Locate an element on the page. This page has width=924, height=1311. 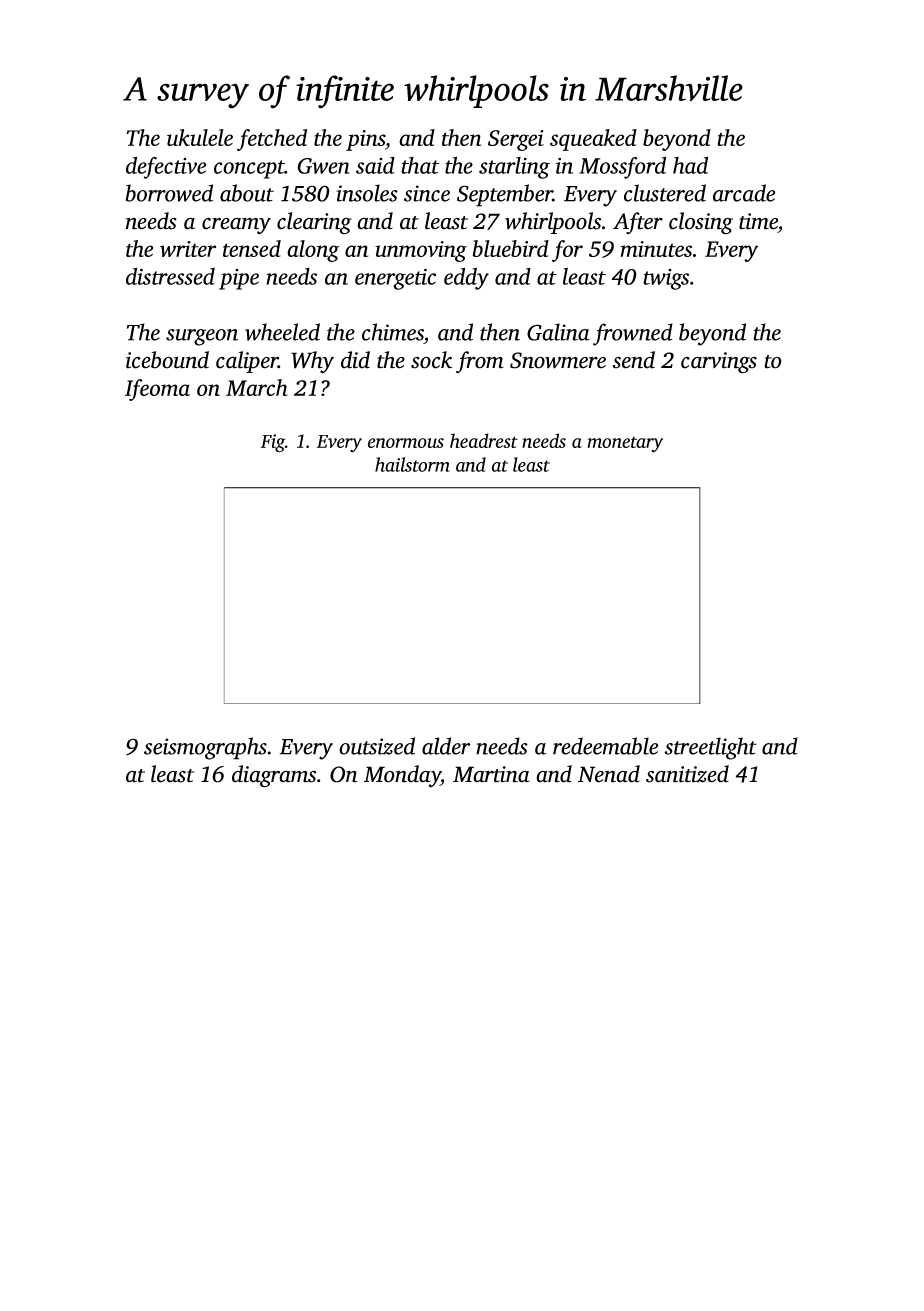
Martina is located at coordinates (491, 774).
